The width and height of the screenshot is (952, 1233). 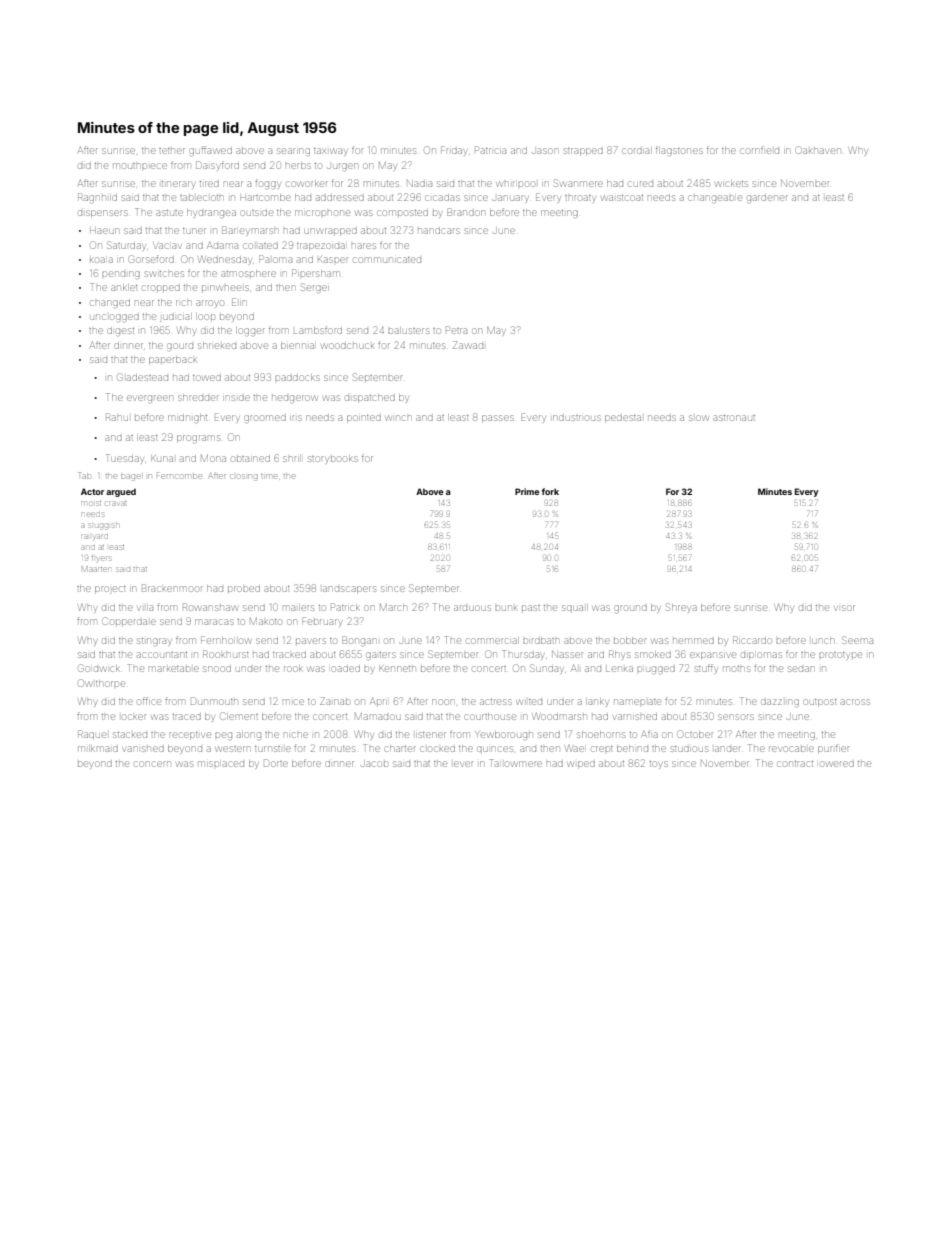 I want to click on gardener, so click(x=767, y=199).
